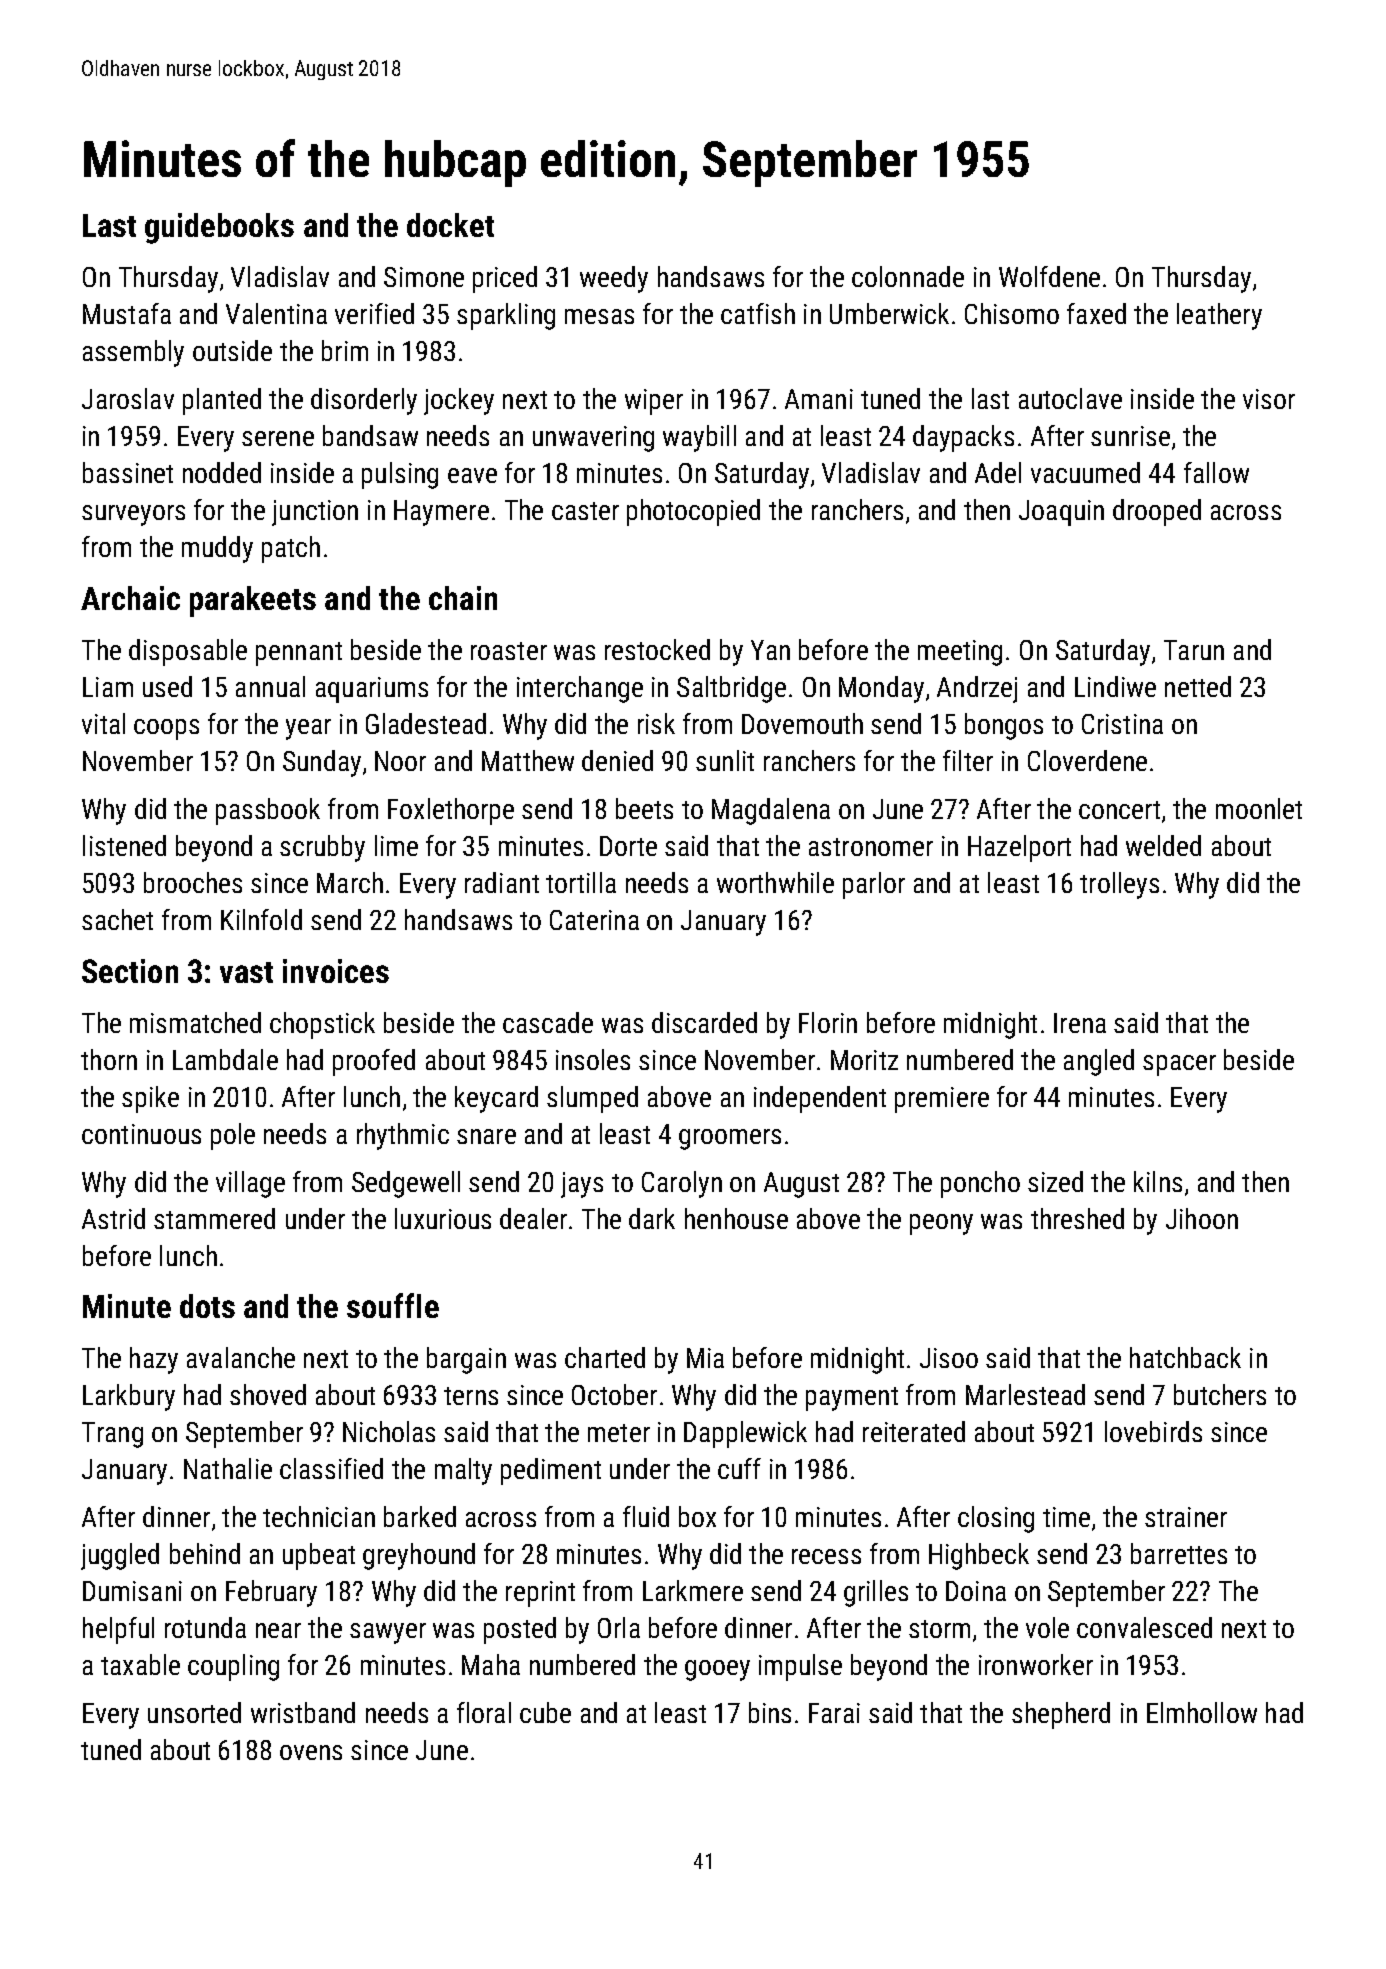 The width and height of the document is (1386, 1969). I want to click on payment, so click(852, 1399).
